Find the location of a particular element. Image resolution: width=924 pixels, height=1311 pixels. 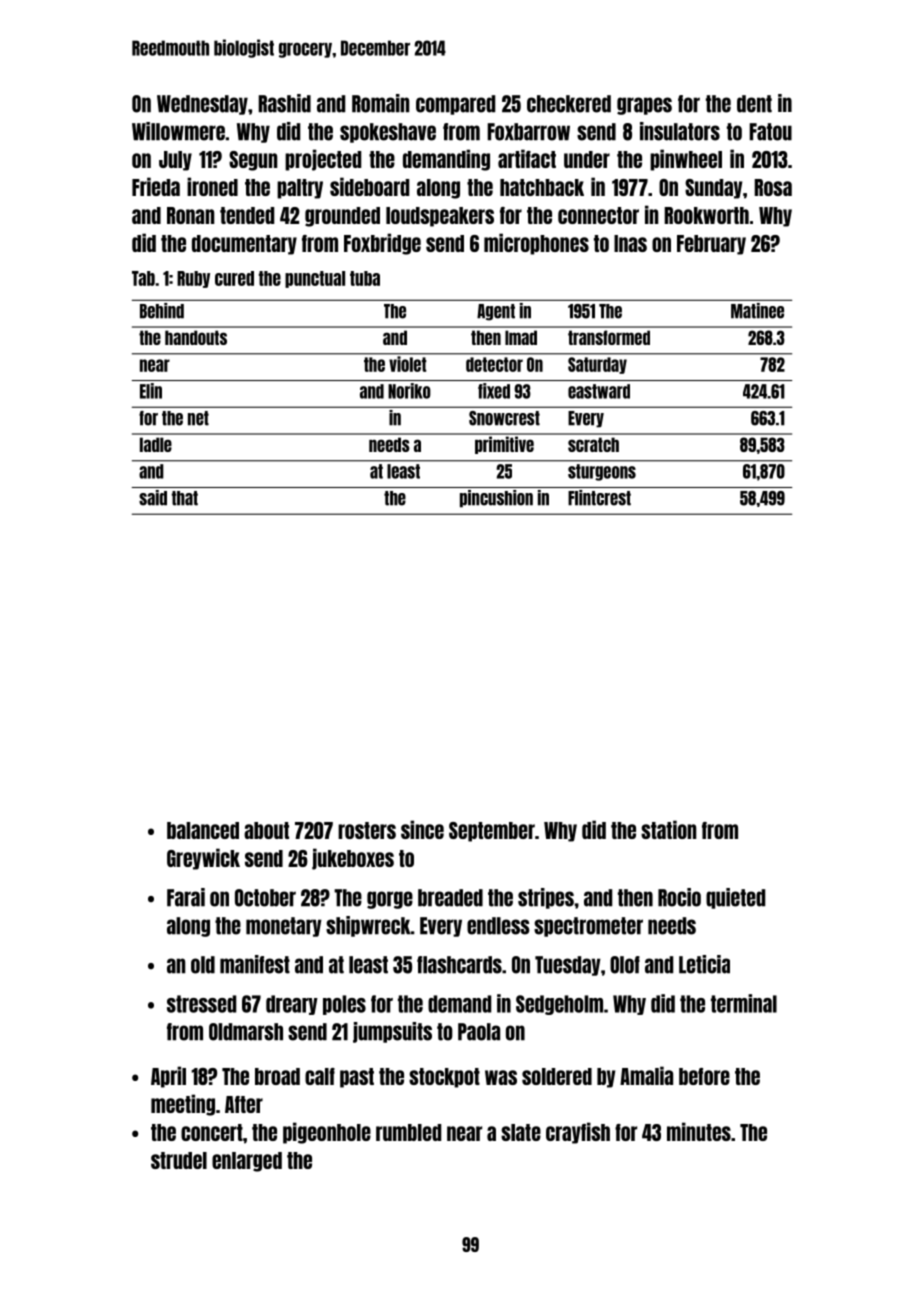

broad is located at coordinates (277, 1076).
